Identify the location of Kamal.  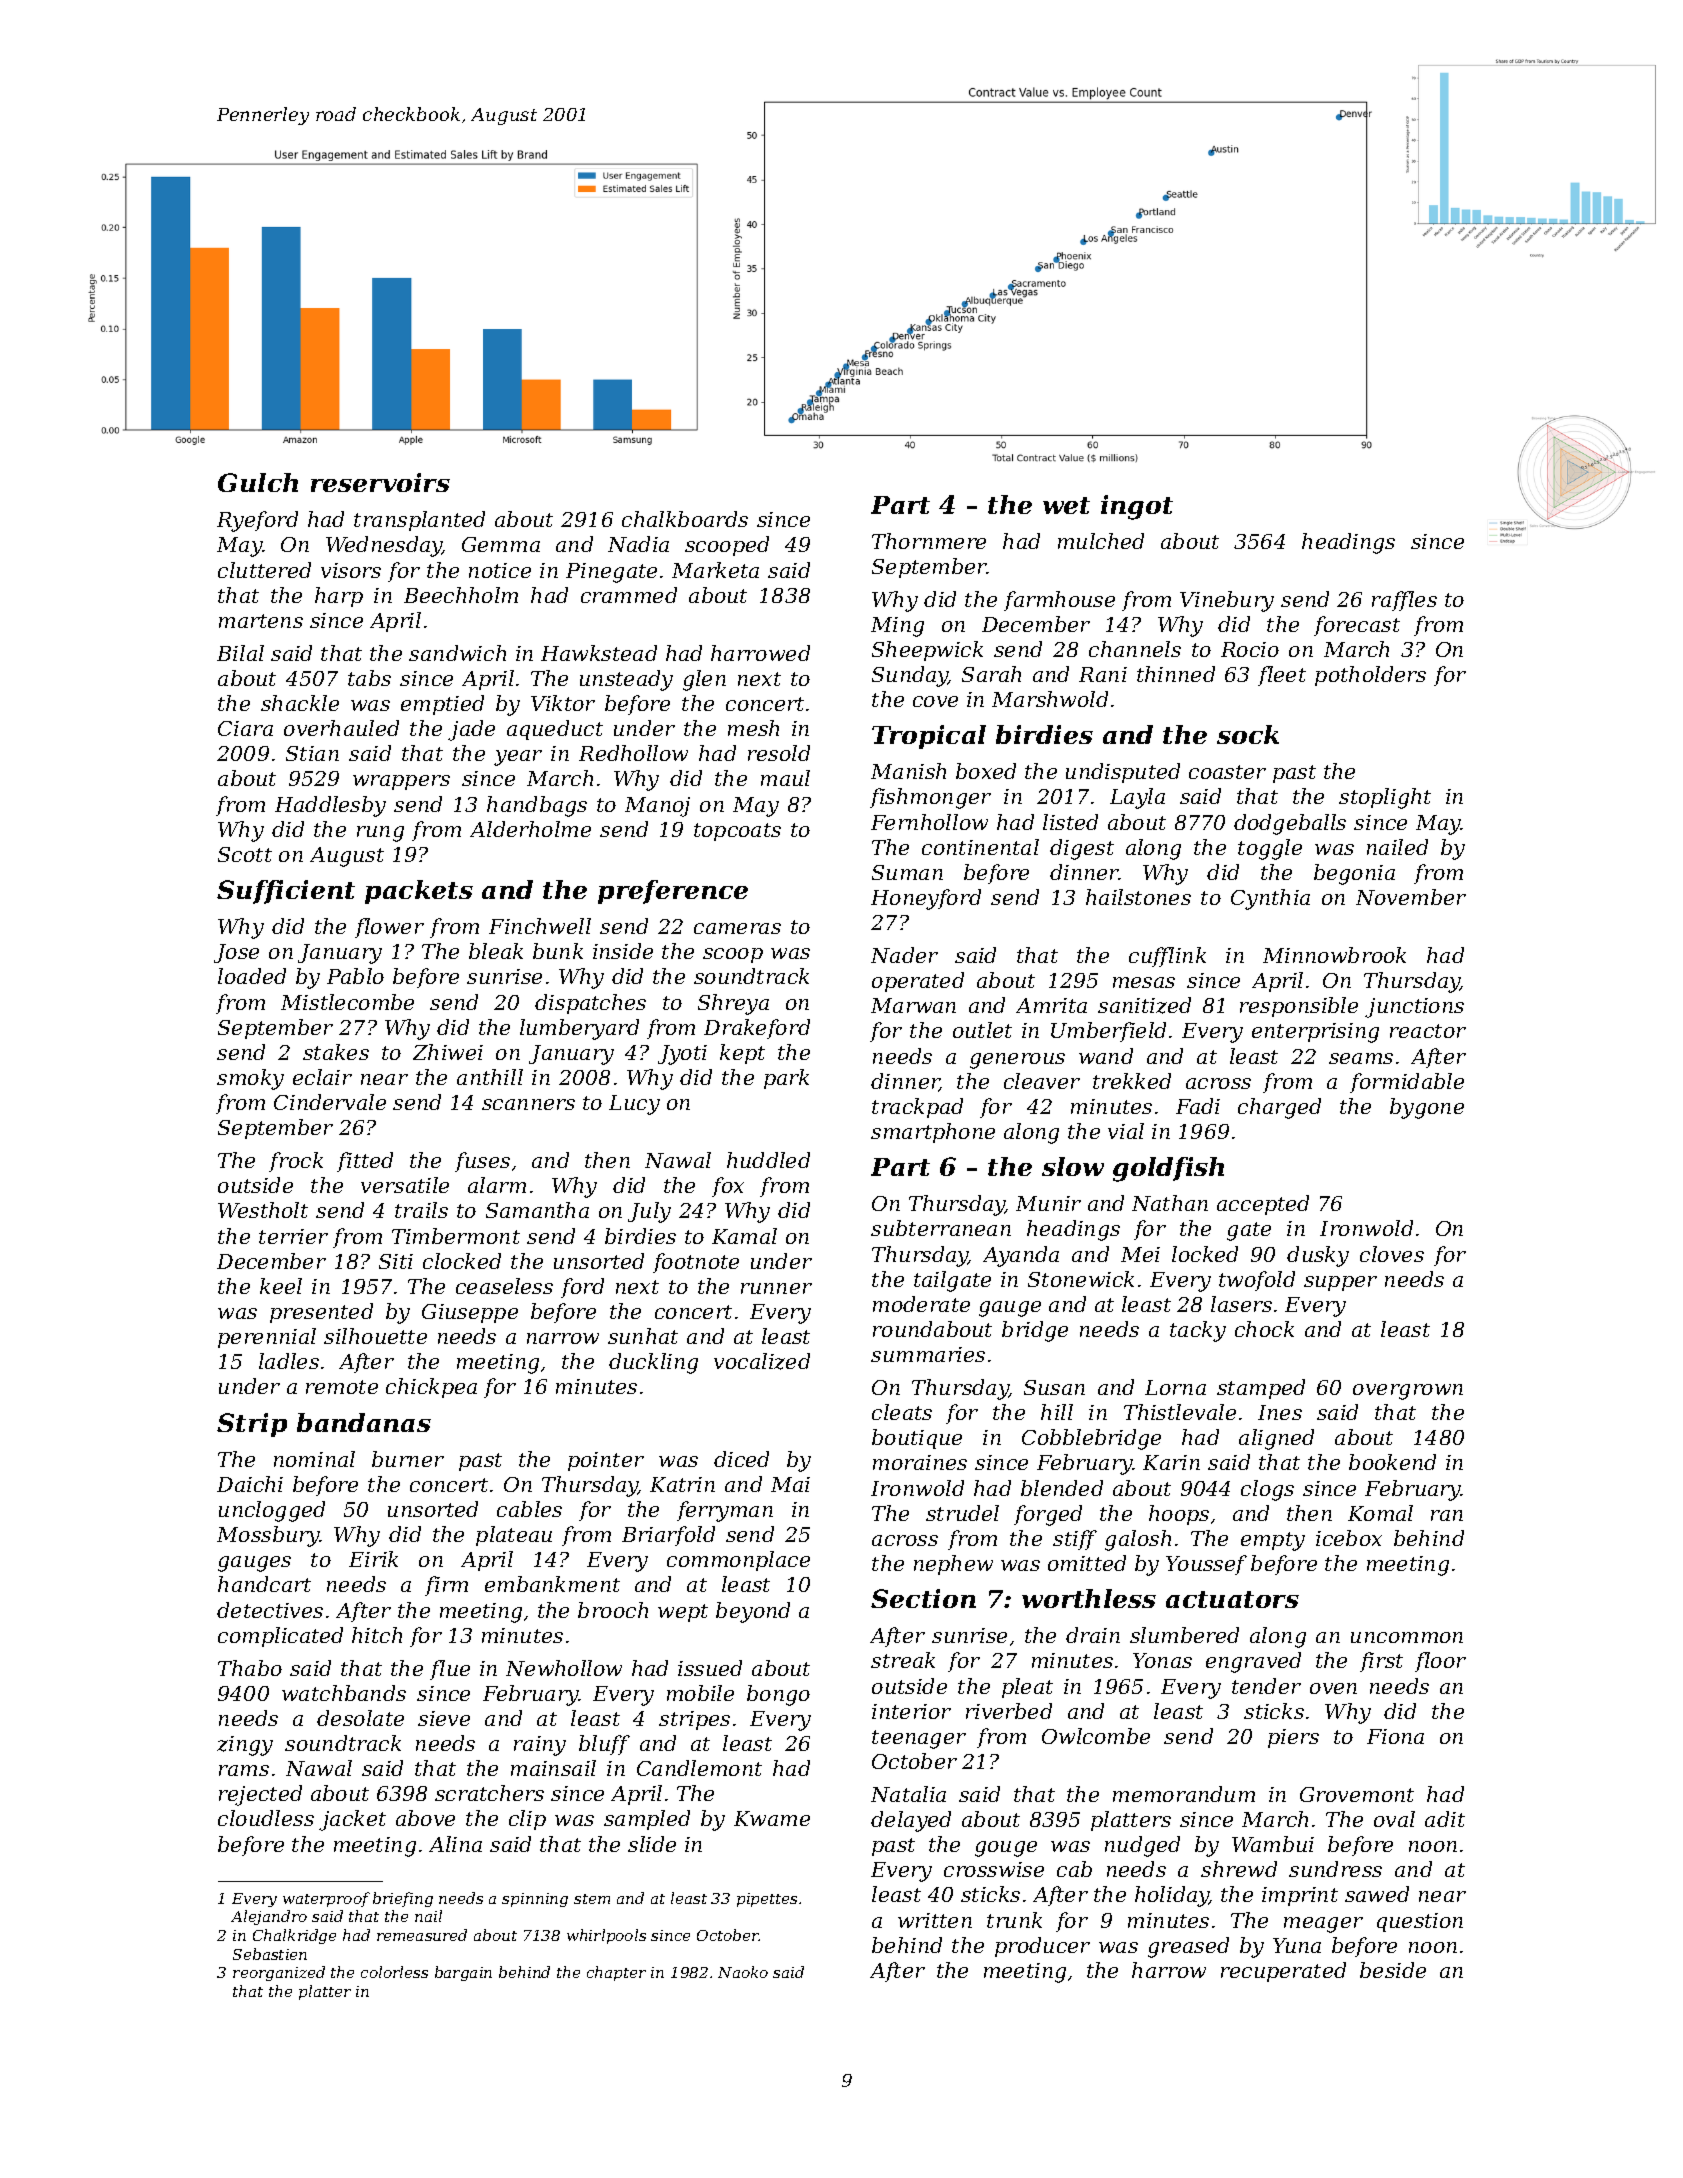
(744, 1236).
